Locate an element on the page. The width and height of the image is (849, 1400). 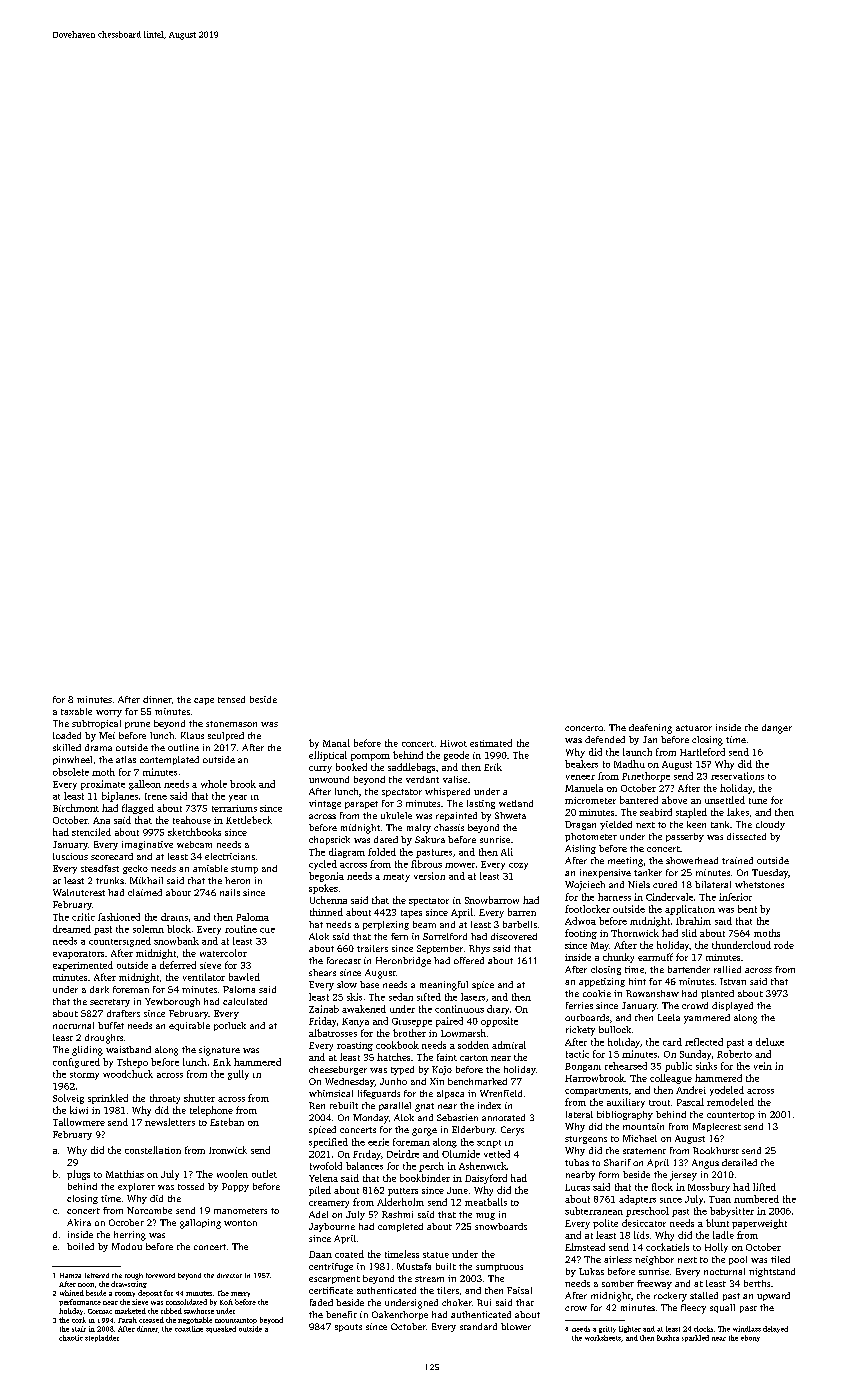
loaded is located at coordinates (67, 735).
